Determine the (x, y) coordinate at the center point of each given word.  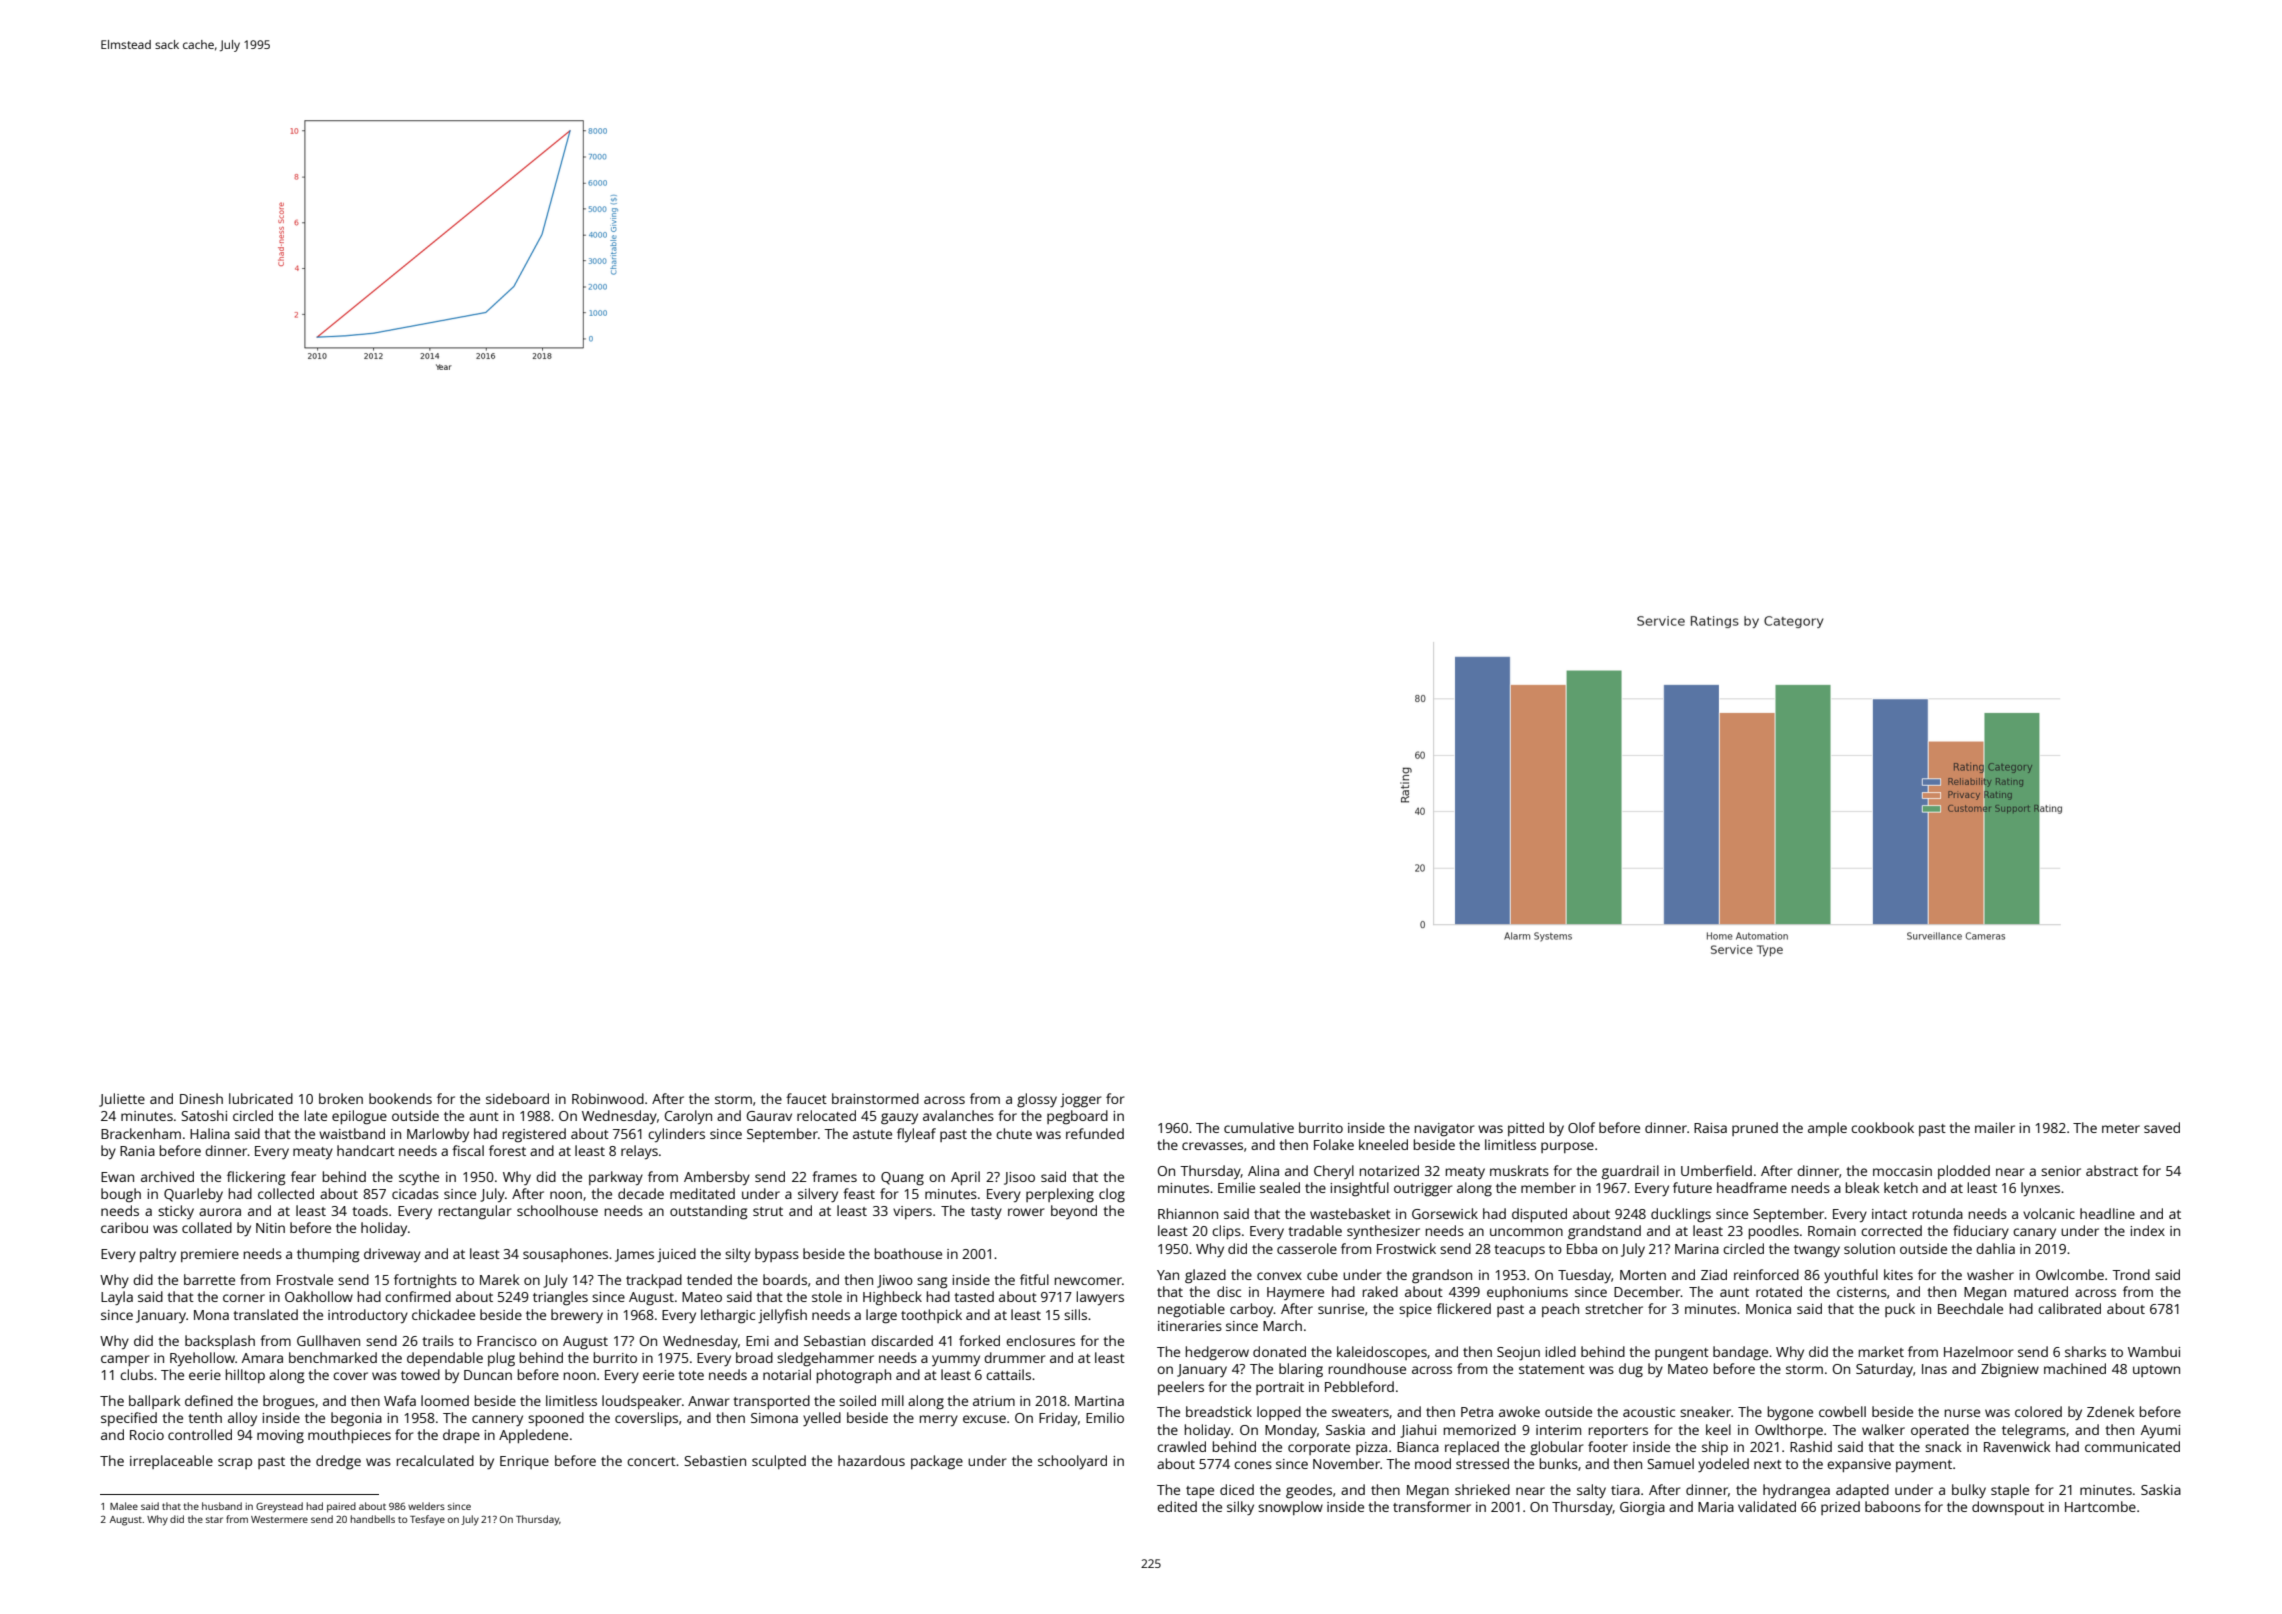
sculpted (779, 1462)
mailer (1995, 1127)
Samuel (1670, 1463)
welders (426, 1506)
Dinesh (201, 1098)
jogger (1080, 1101)
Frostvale (305, 1279)
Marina (1697, 1249)
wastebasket (1350, 1213)
